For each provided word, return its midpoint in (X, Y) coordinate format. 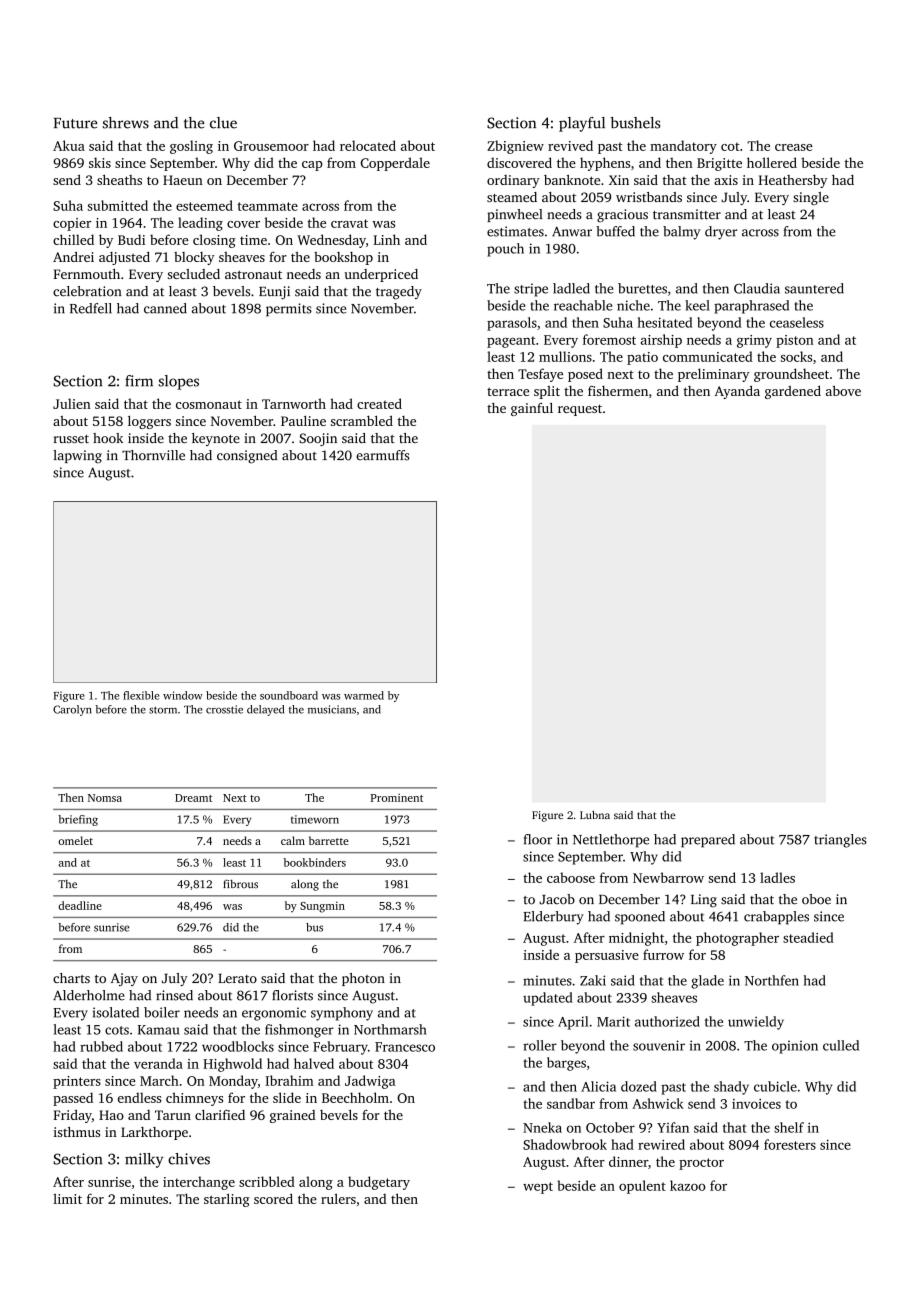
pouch (505, 250)
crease (794, 147)
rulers (338, 1198)
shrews (126, 123)
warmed (364, 695)
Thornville (153, 455)
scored (273, 1199)
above (843, 390)
